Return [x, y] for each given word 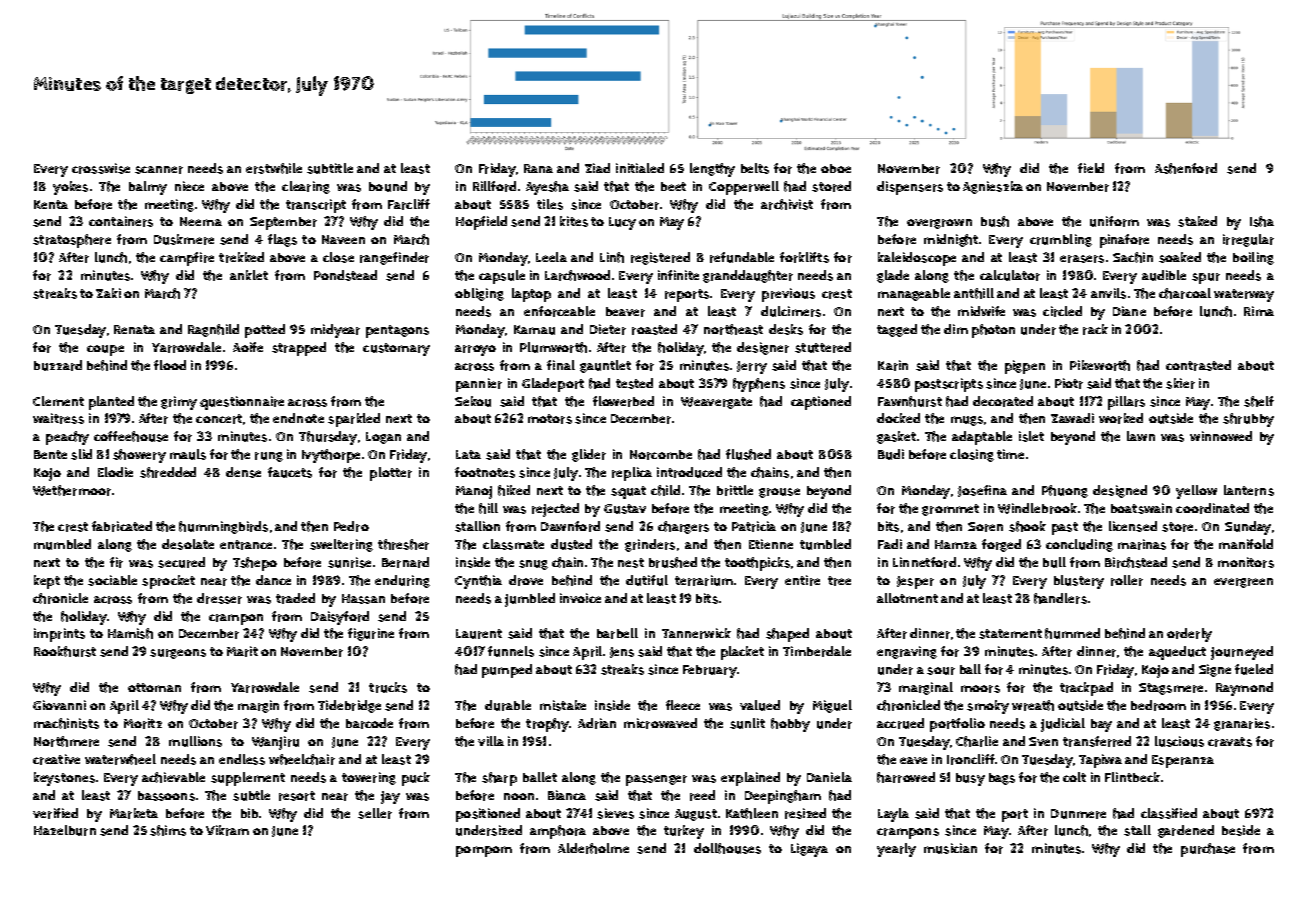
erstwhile [274, 168]
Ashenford [1186, 168]
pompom [484, 851]
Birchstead [1136, 562]
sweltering [341, 545]
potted [265, 331]
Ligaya [809, 850]
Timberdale [817, 651]
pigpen [1025, 367]
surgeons [178, 654]
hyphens [759, 385]
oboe [836, 168]
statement [1010, 634]
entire [802, 580]
